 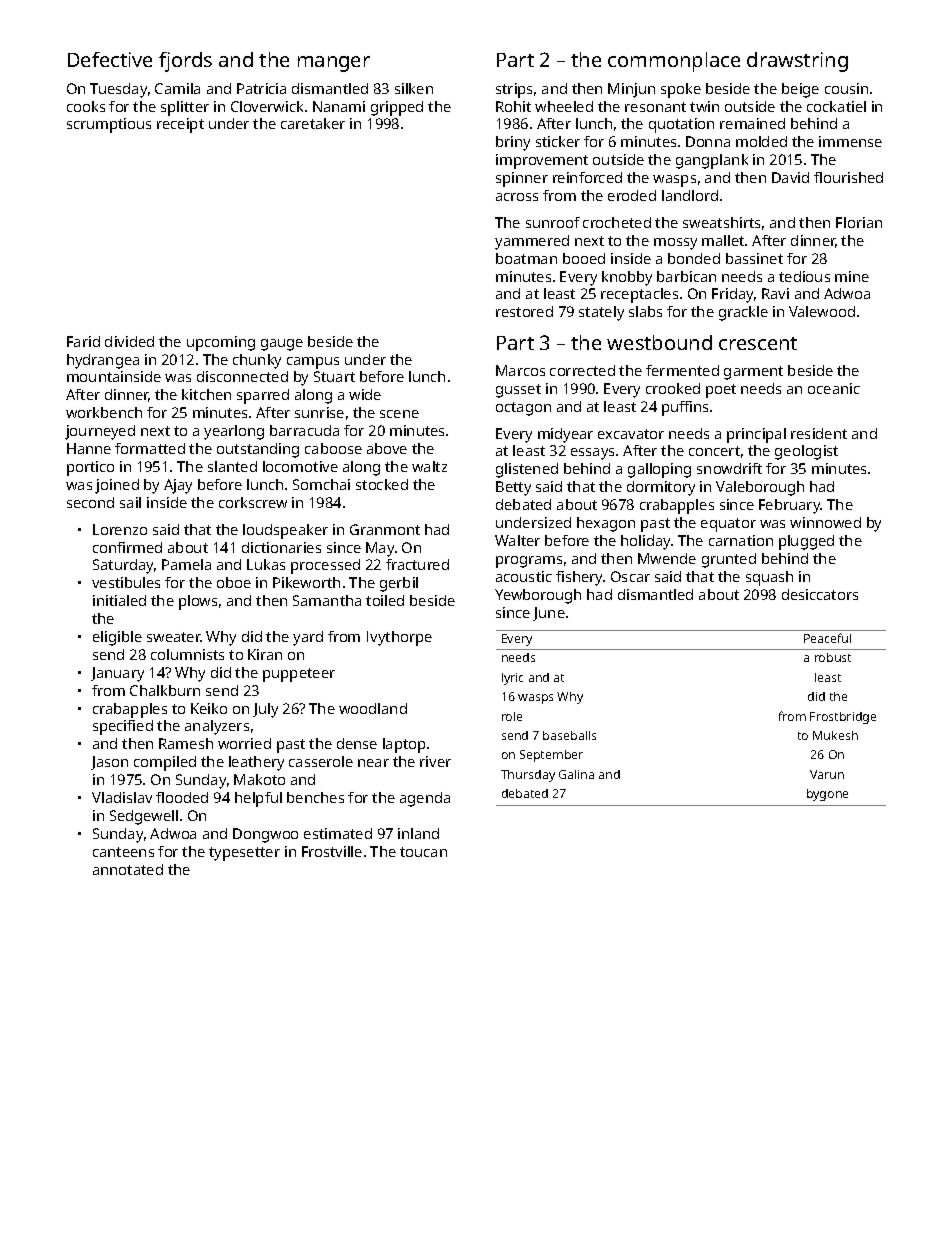 I want to click on Defective, so click(x=110, y=59).
